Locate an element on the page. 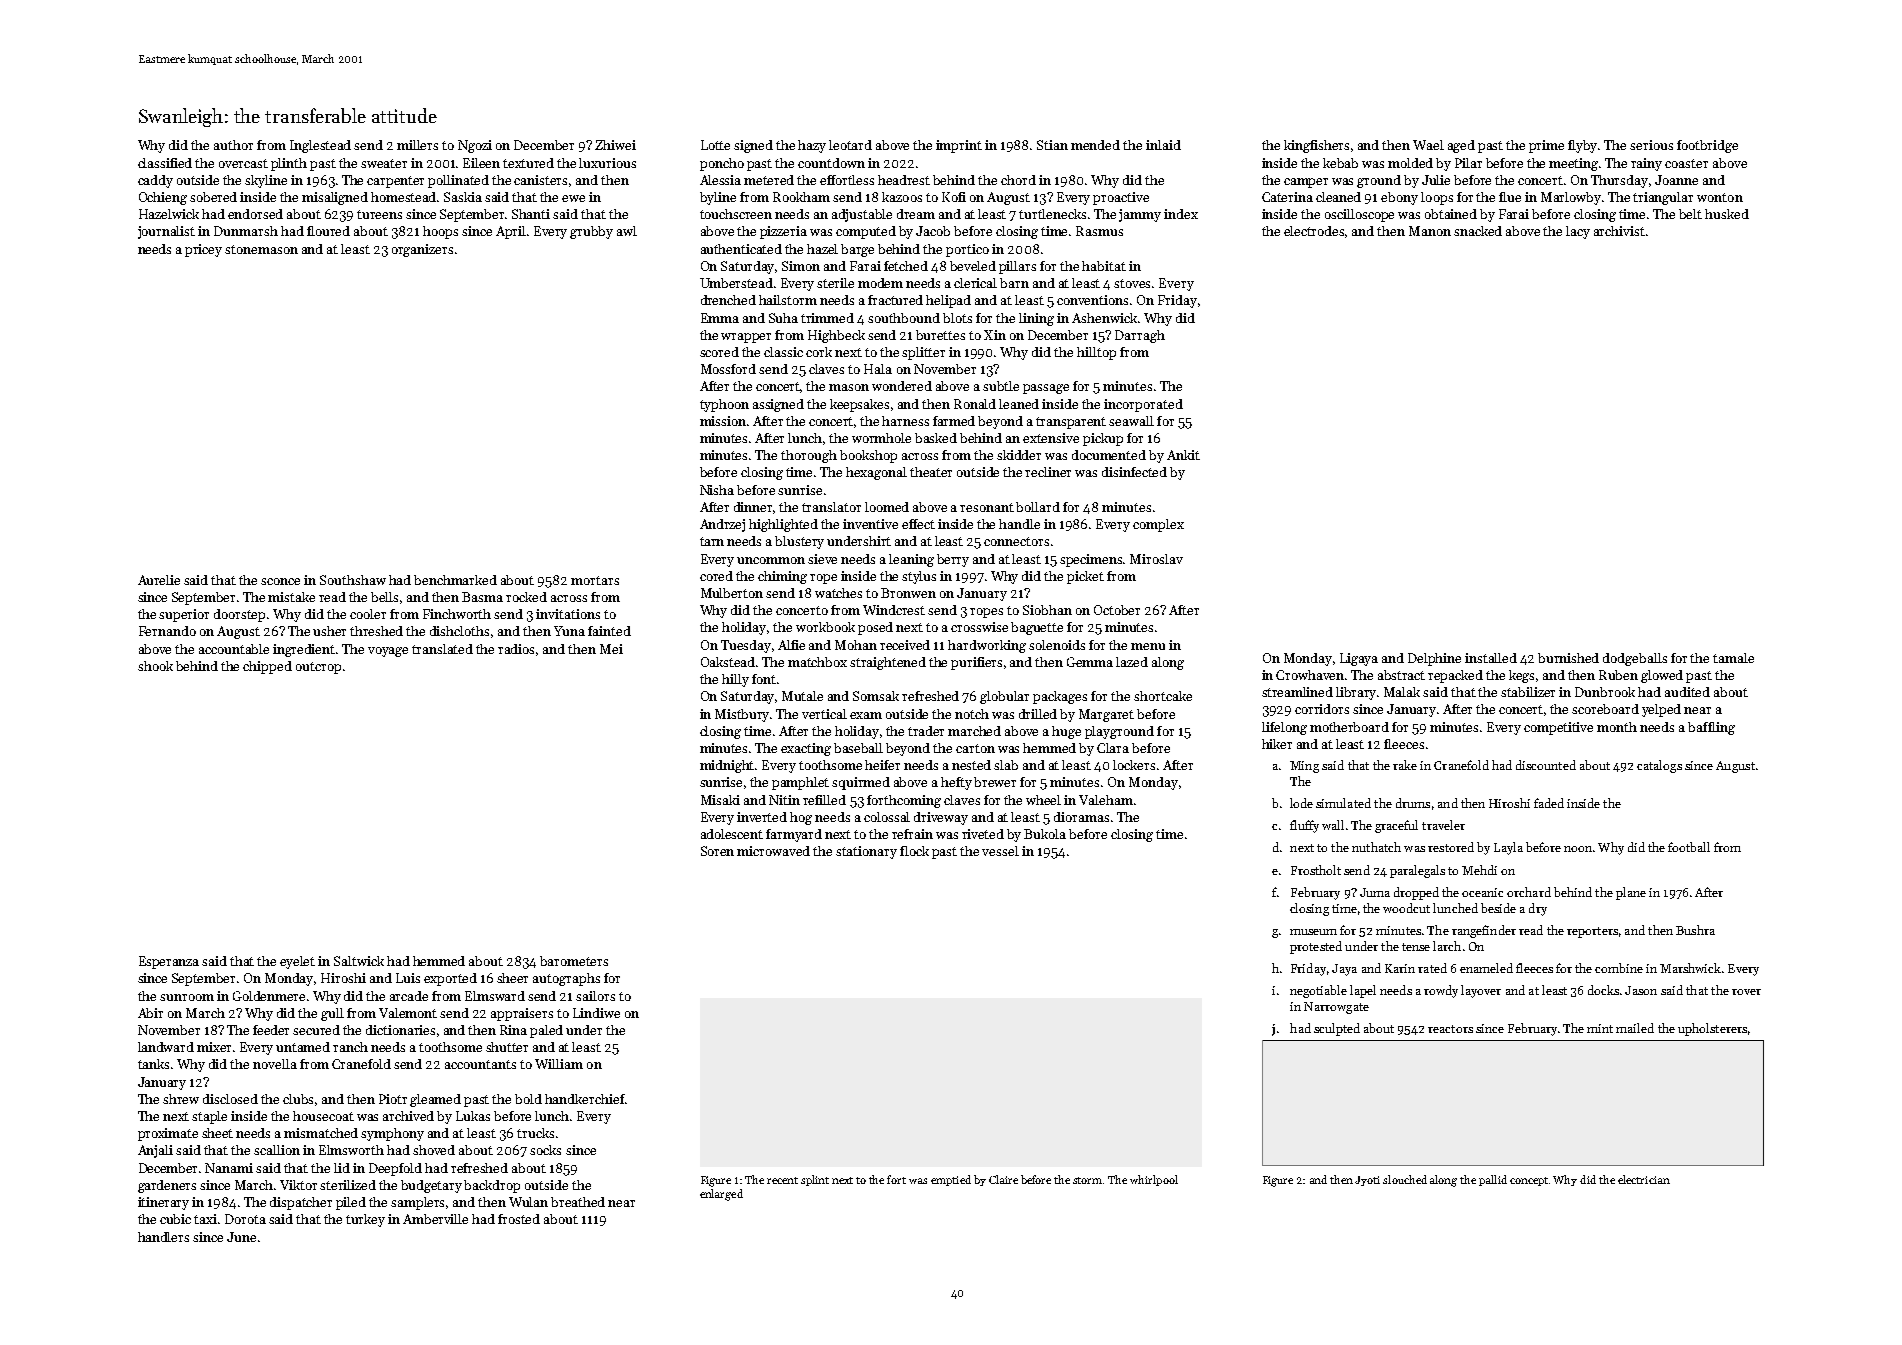 The width and height of the document is (1902, 1345). rake is located at coordinates (1405, 765).
